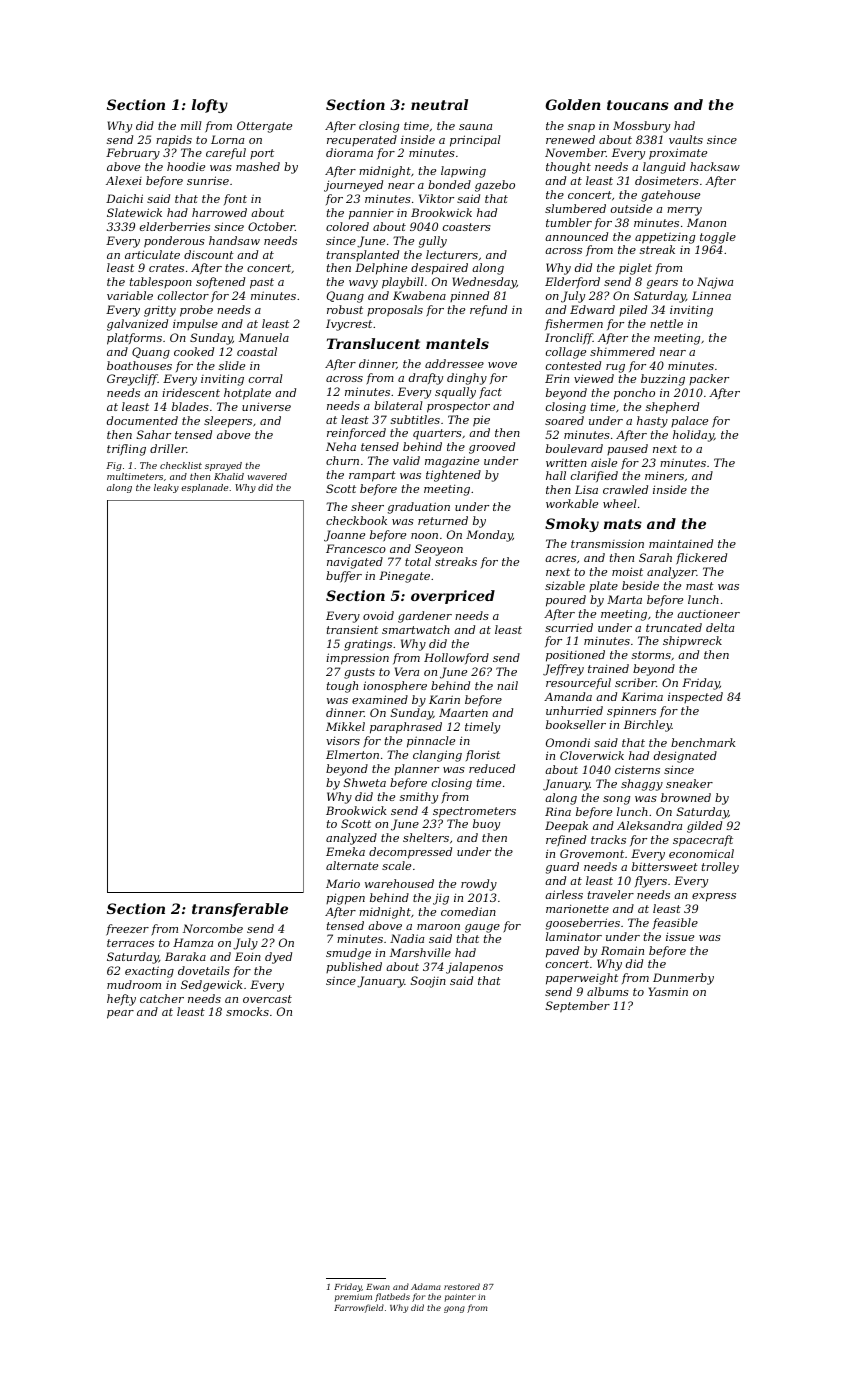 This screenshot has width=849, height=1400. I want to click on terraces, so click(130, 943).
